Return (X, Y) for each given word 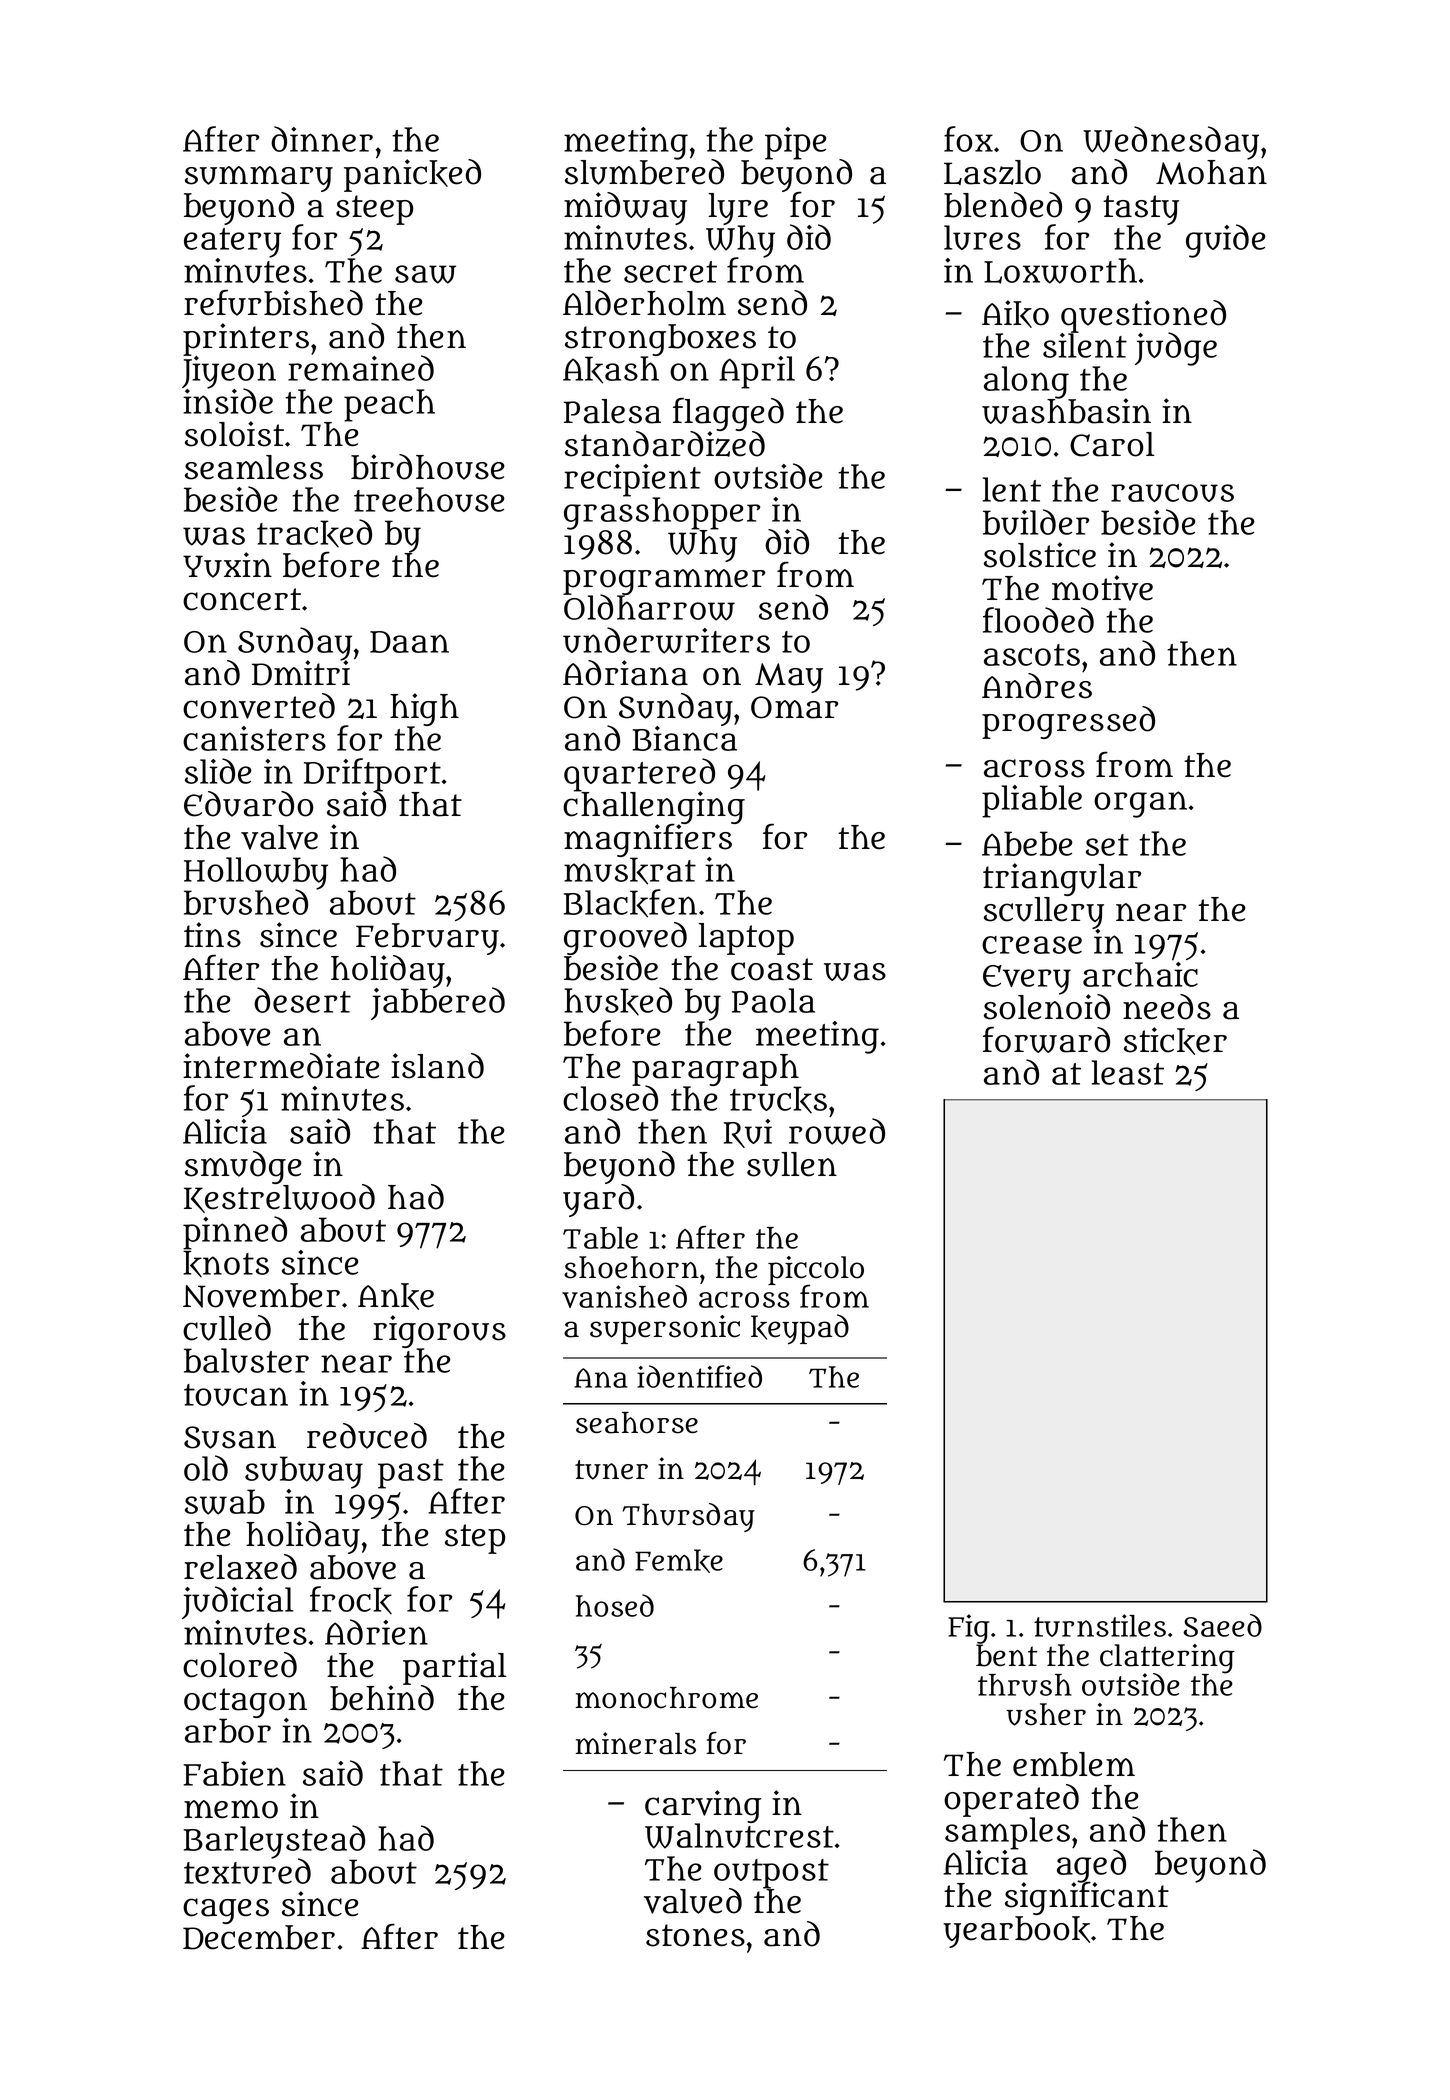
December (259, 1937)
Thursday (689, 1517)
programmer (664, 582)
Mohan (1211, 172)
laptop (746, 939)
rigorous (439, 1332)
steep (374, 210)
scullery (1044, 913)
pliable (1032, 801)
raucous (1172, 493)
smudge (243, 1167)
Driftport (372, 774)
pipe (796, 143)
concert (242, 599)
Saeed (1222, 1625)
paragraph (715, 1070)
